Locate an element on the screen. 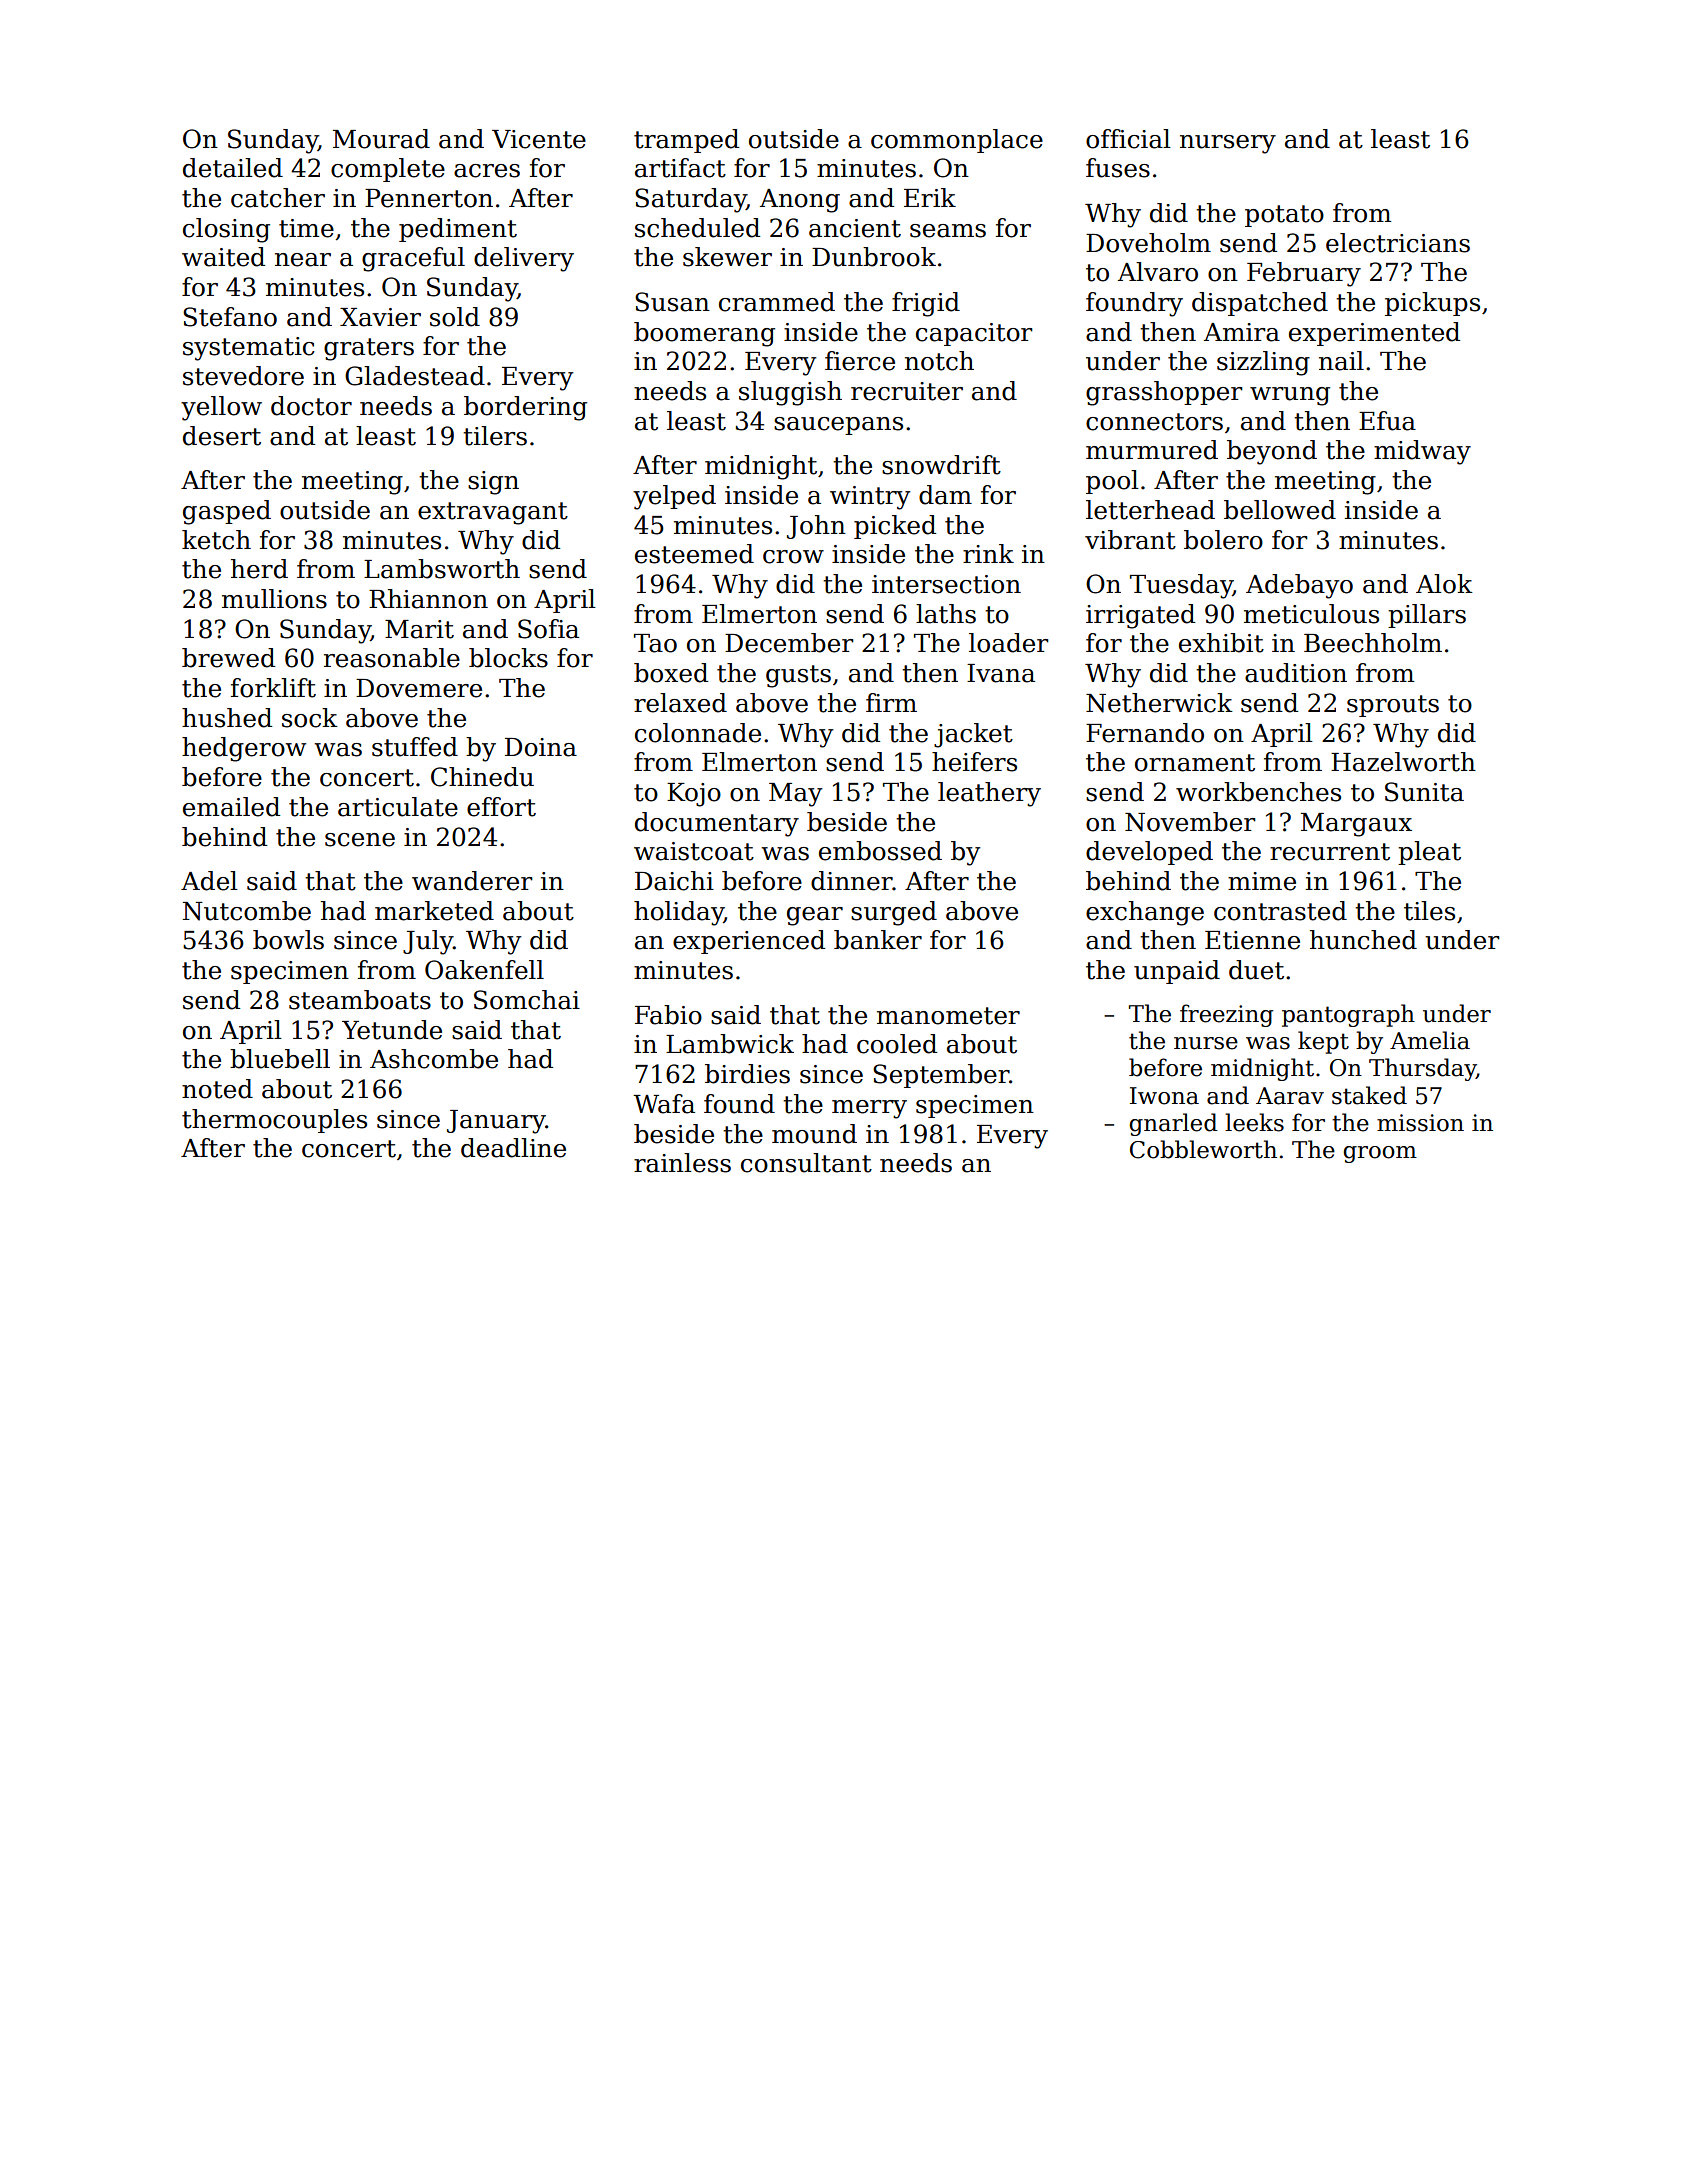 This screenshot has height=2178, width=1683. John is located at coordinates (816, 527).
